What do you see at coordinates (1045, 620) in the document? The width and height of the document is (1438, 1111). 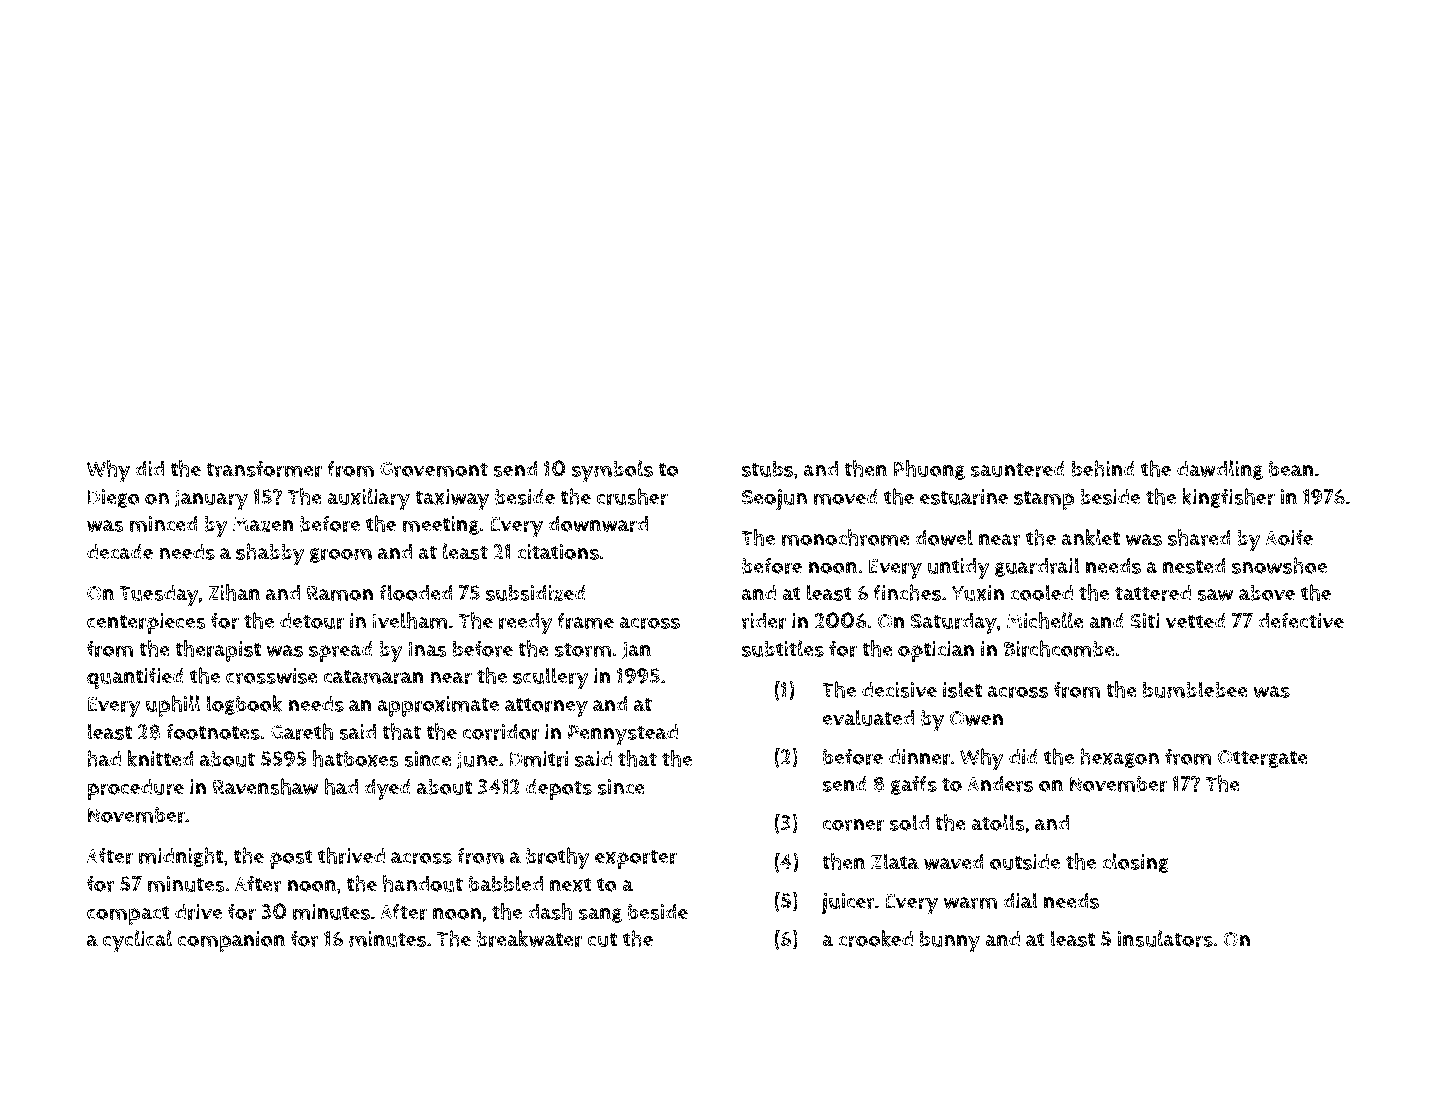 I see `Michelle` at bounding box center [1045, 620].
